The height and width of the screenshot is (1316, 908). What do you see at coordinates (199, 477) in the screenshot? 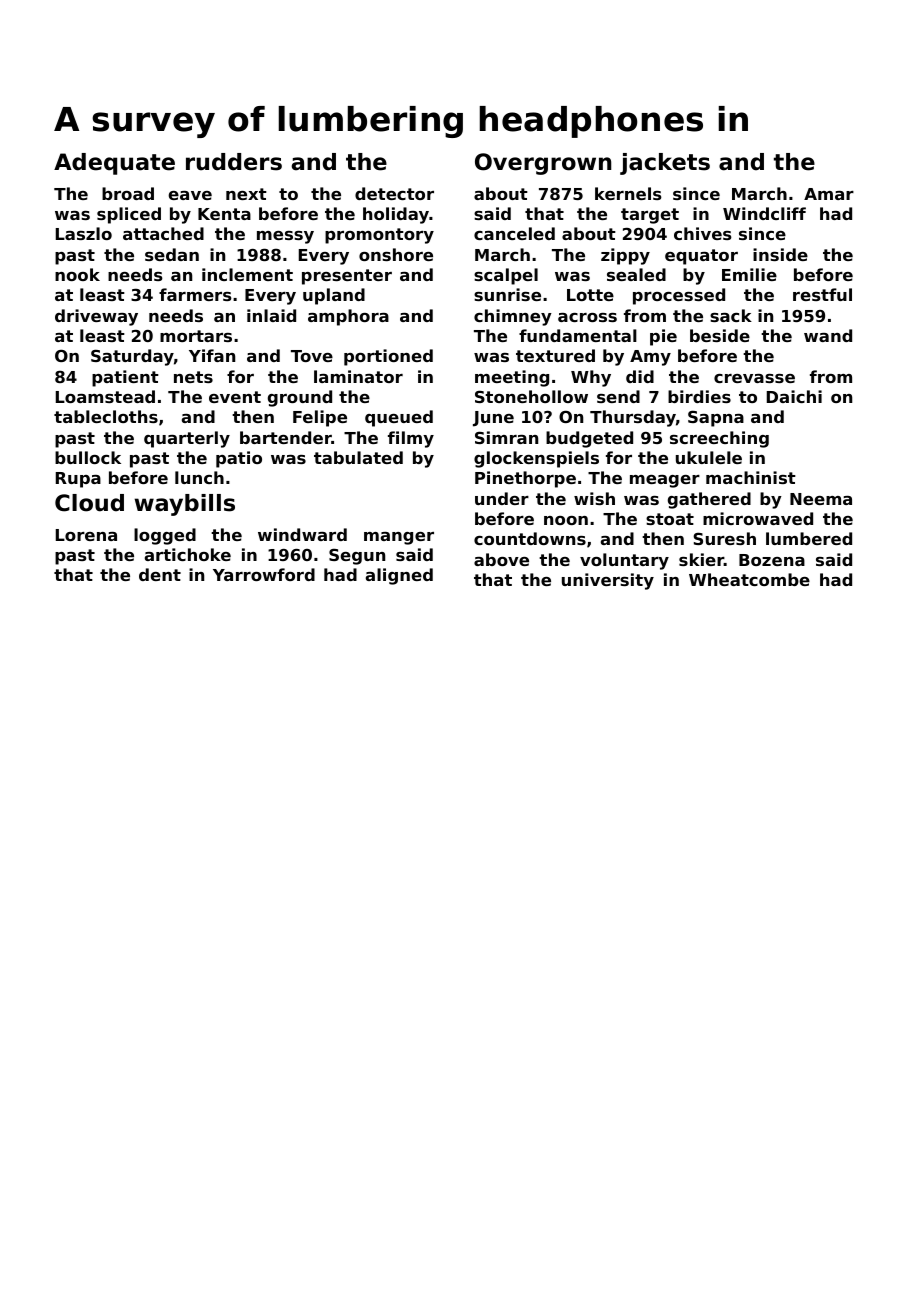
I see `lunch` at bounding box center [199, 477].
